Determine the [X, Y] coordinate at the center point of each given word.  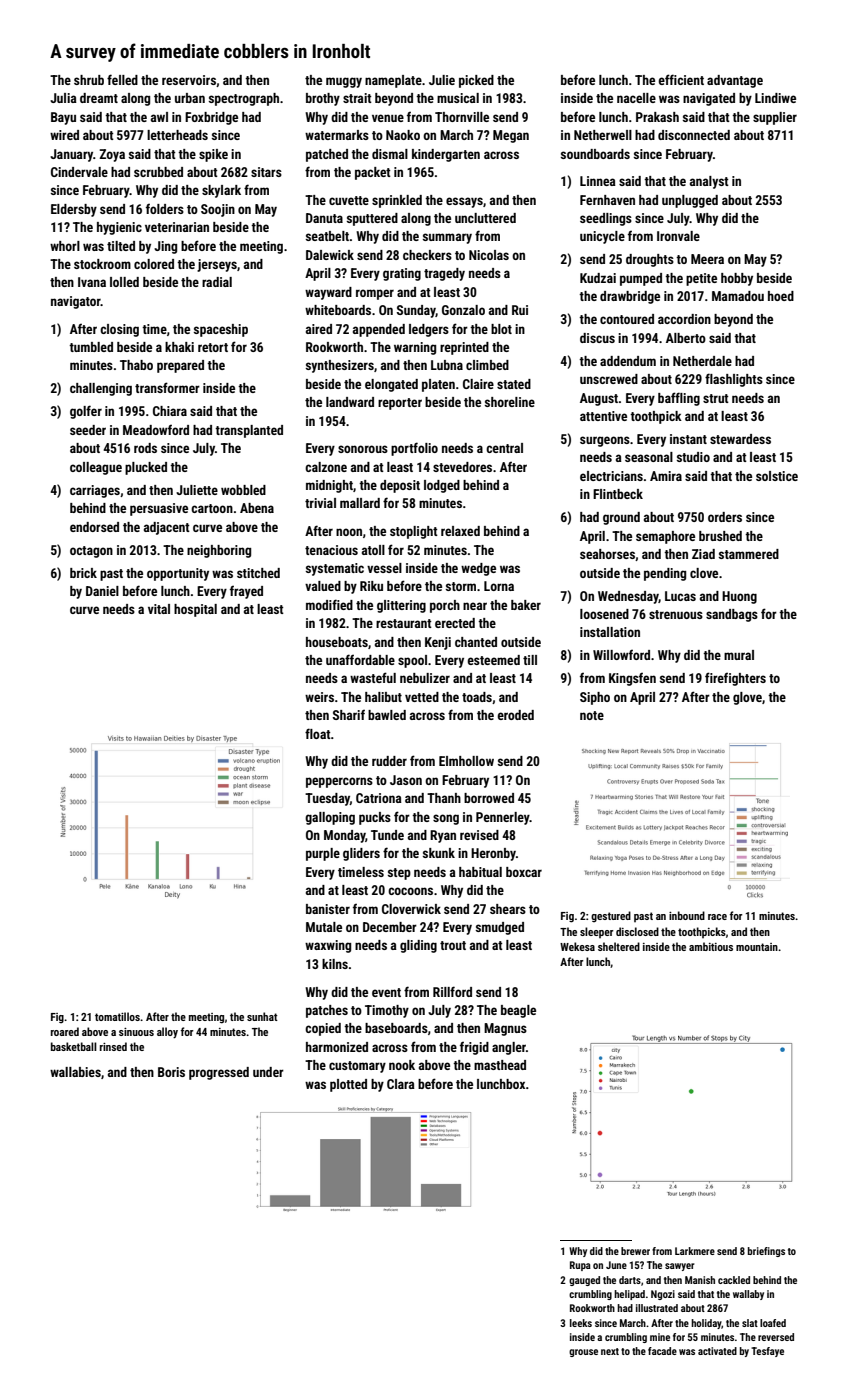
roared [65, 1031]
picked [476, 81]
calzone [326, 467]
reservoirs [189, 80]
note [592, 715]
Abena [257, 508]
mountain [757, 947]
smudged [500, 928]
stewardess [740, 439]
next [610, 1351]
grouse [583, 1353]
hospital [195, 610]
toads [477, 697]
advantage [735, 81]
